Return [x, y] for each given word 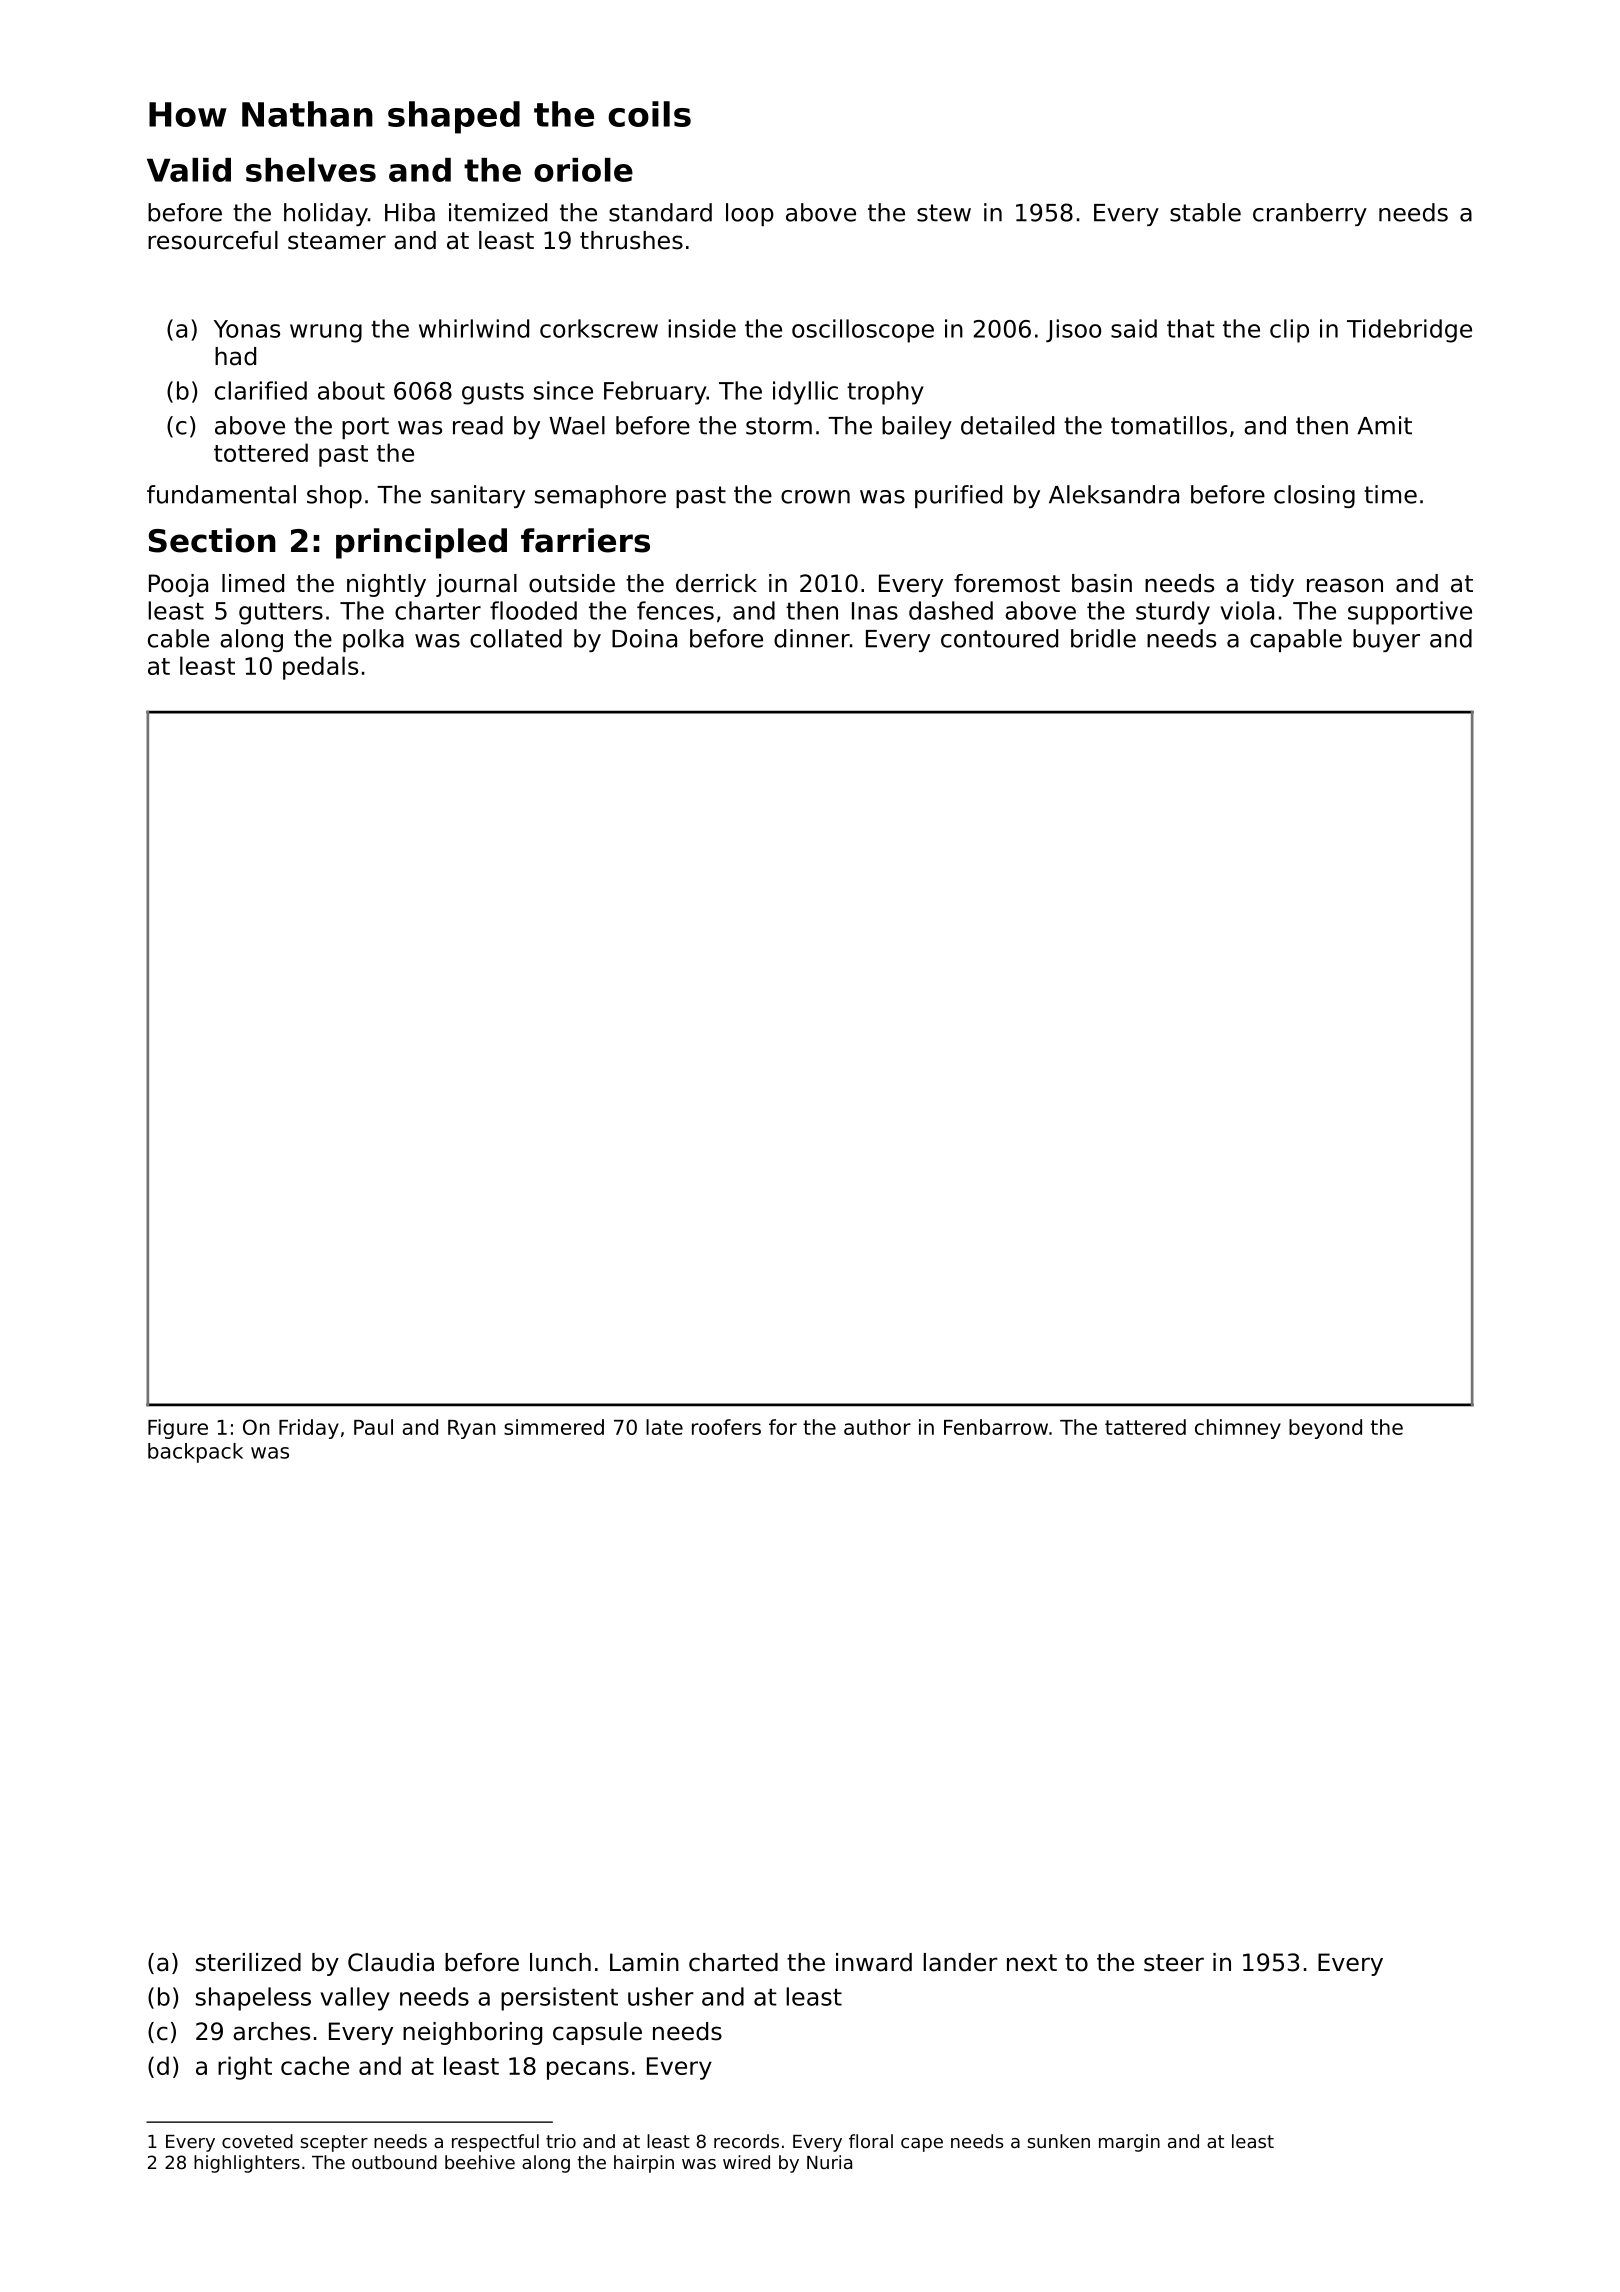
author [877, 1427]
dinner [812, 638]
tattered [1145, 1427]
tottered [261, 452]
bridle [1103, 638]
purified [958, 496]
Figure [178, 1429]
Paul [373, 1427]
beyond [1325, 1429]
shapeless [253, 1999]
